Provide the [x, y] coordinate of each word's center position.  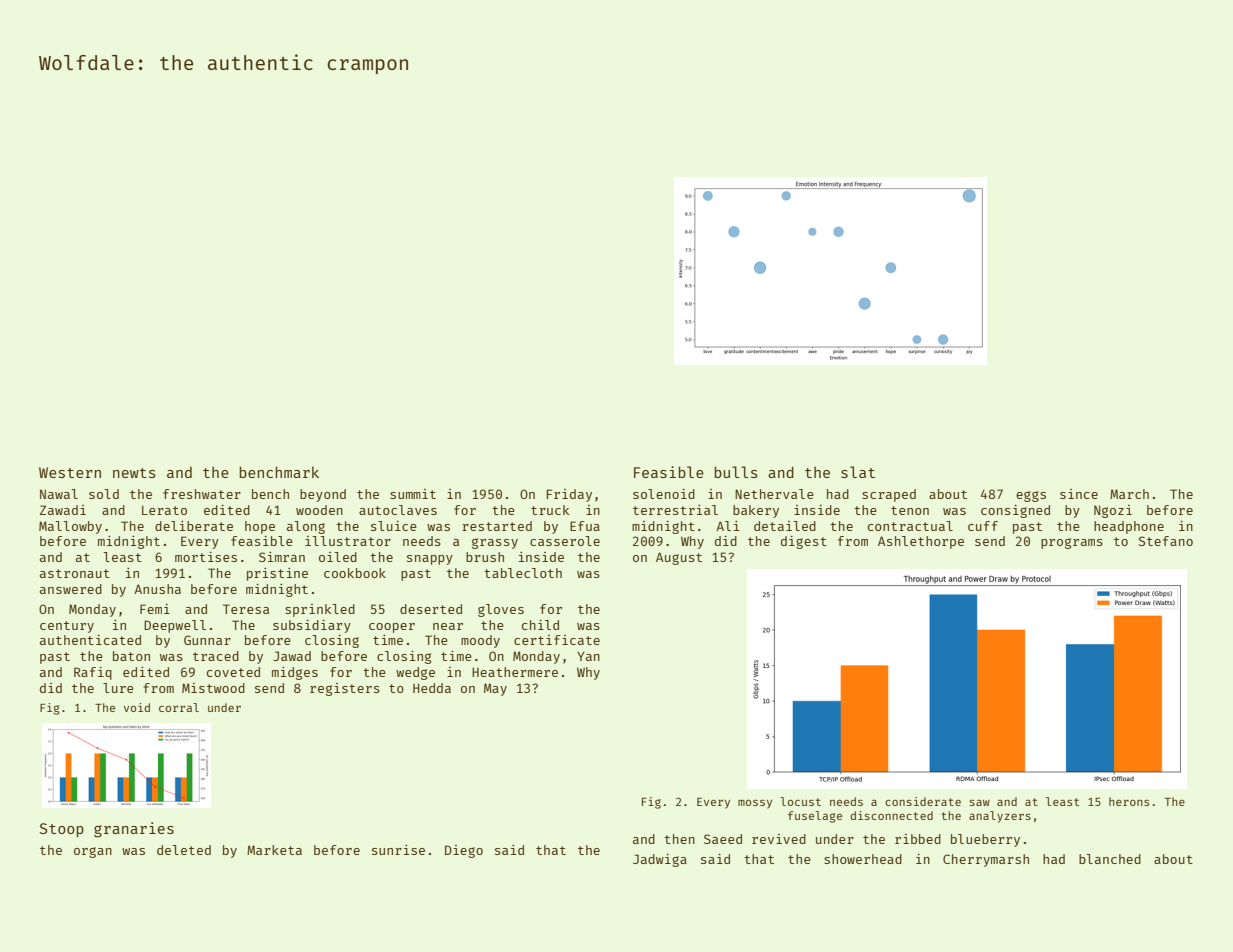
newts [134, 473]
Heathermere [515, 672]
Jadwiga [660, 860]
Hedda [432, 688]
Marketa [274, 850]
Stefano [1166, 541]
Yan [588, 656]
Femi [155, 609]
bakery [756, 511]
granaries [134, 830]
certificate [557, 640]
